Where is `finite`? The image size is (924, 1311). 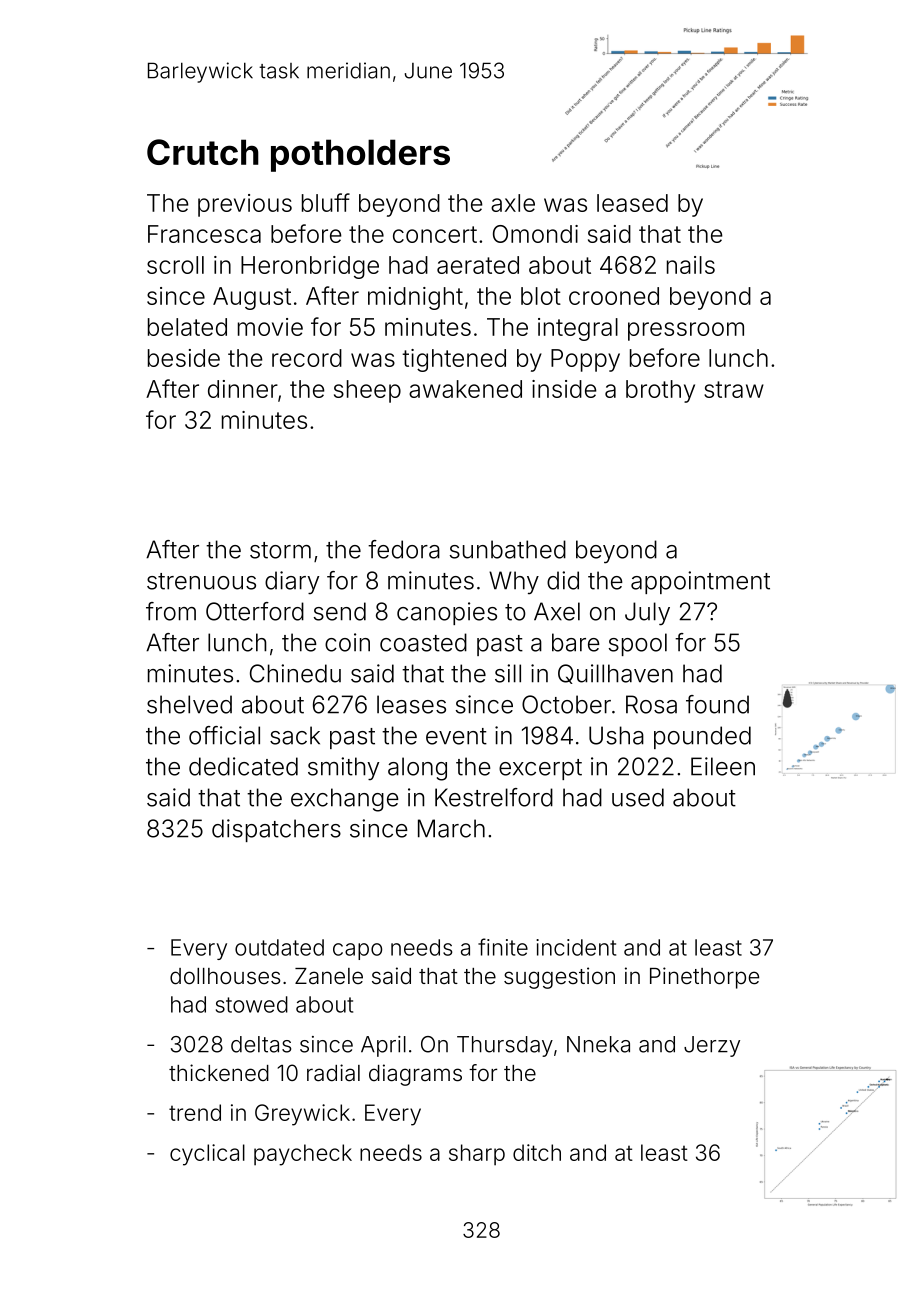 finite is located at coordinates (503, 947).
